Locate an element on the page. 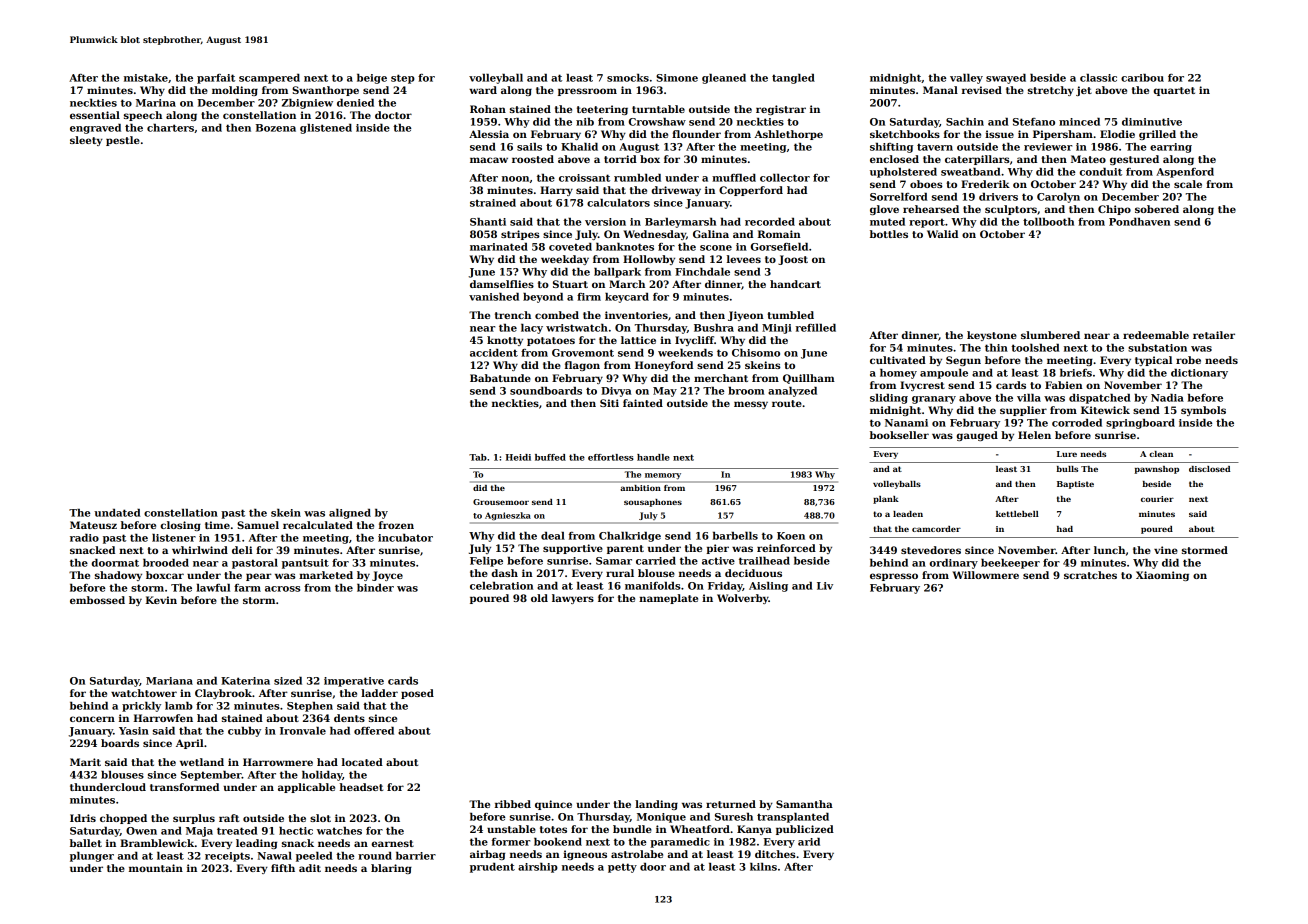  Samantha is located at coordinates (804, 804).
